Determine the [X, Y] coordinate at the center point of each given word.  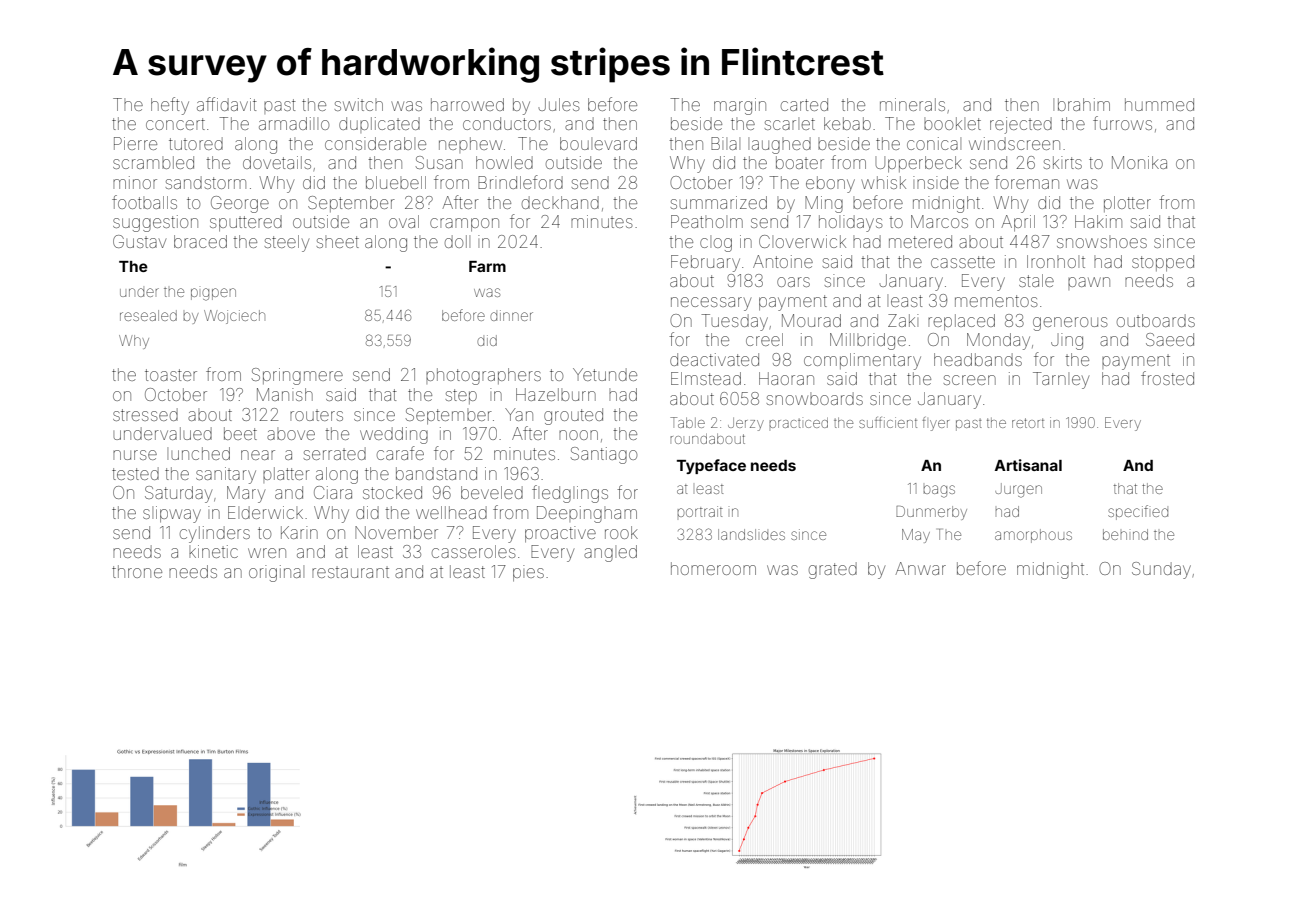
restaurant [350, 572]
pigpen [213, 294]
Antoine [783, 261]
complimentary [862, 361]
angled [610, 553]
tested [135, 473]
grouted [573, 416]
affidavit [227, 104]
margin [740, 106]
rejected [1021, 125]
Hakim [1098, 221]
